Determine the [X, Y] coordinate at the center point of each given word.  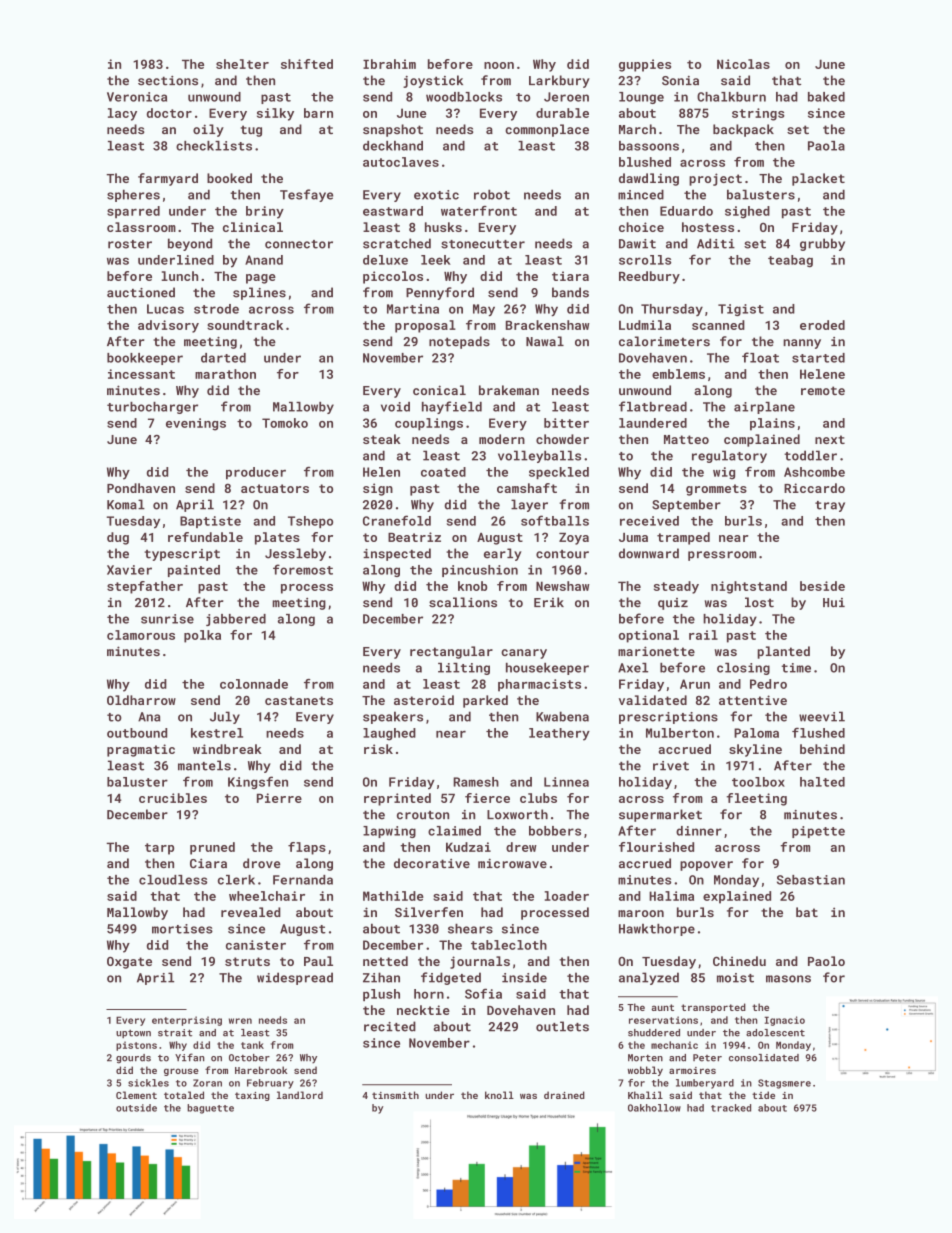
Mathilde [393, 896]
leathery [559, 734]
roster [130, 244]
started [818, 358]
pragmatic [141, 750]
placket [818, 179]
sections [168, 81]
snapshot [393, 130]
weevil [822, 716]
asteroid [424, 700]
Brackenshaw [548, 325]
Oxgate [129, 963]
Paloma [756, 733]
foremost [303, 569]
